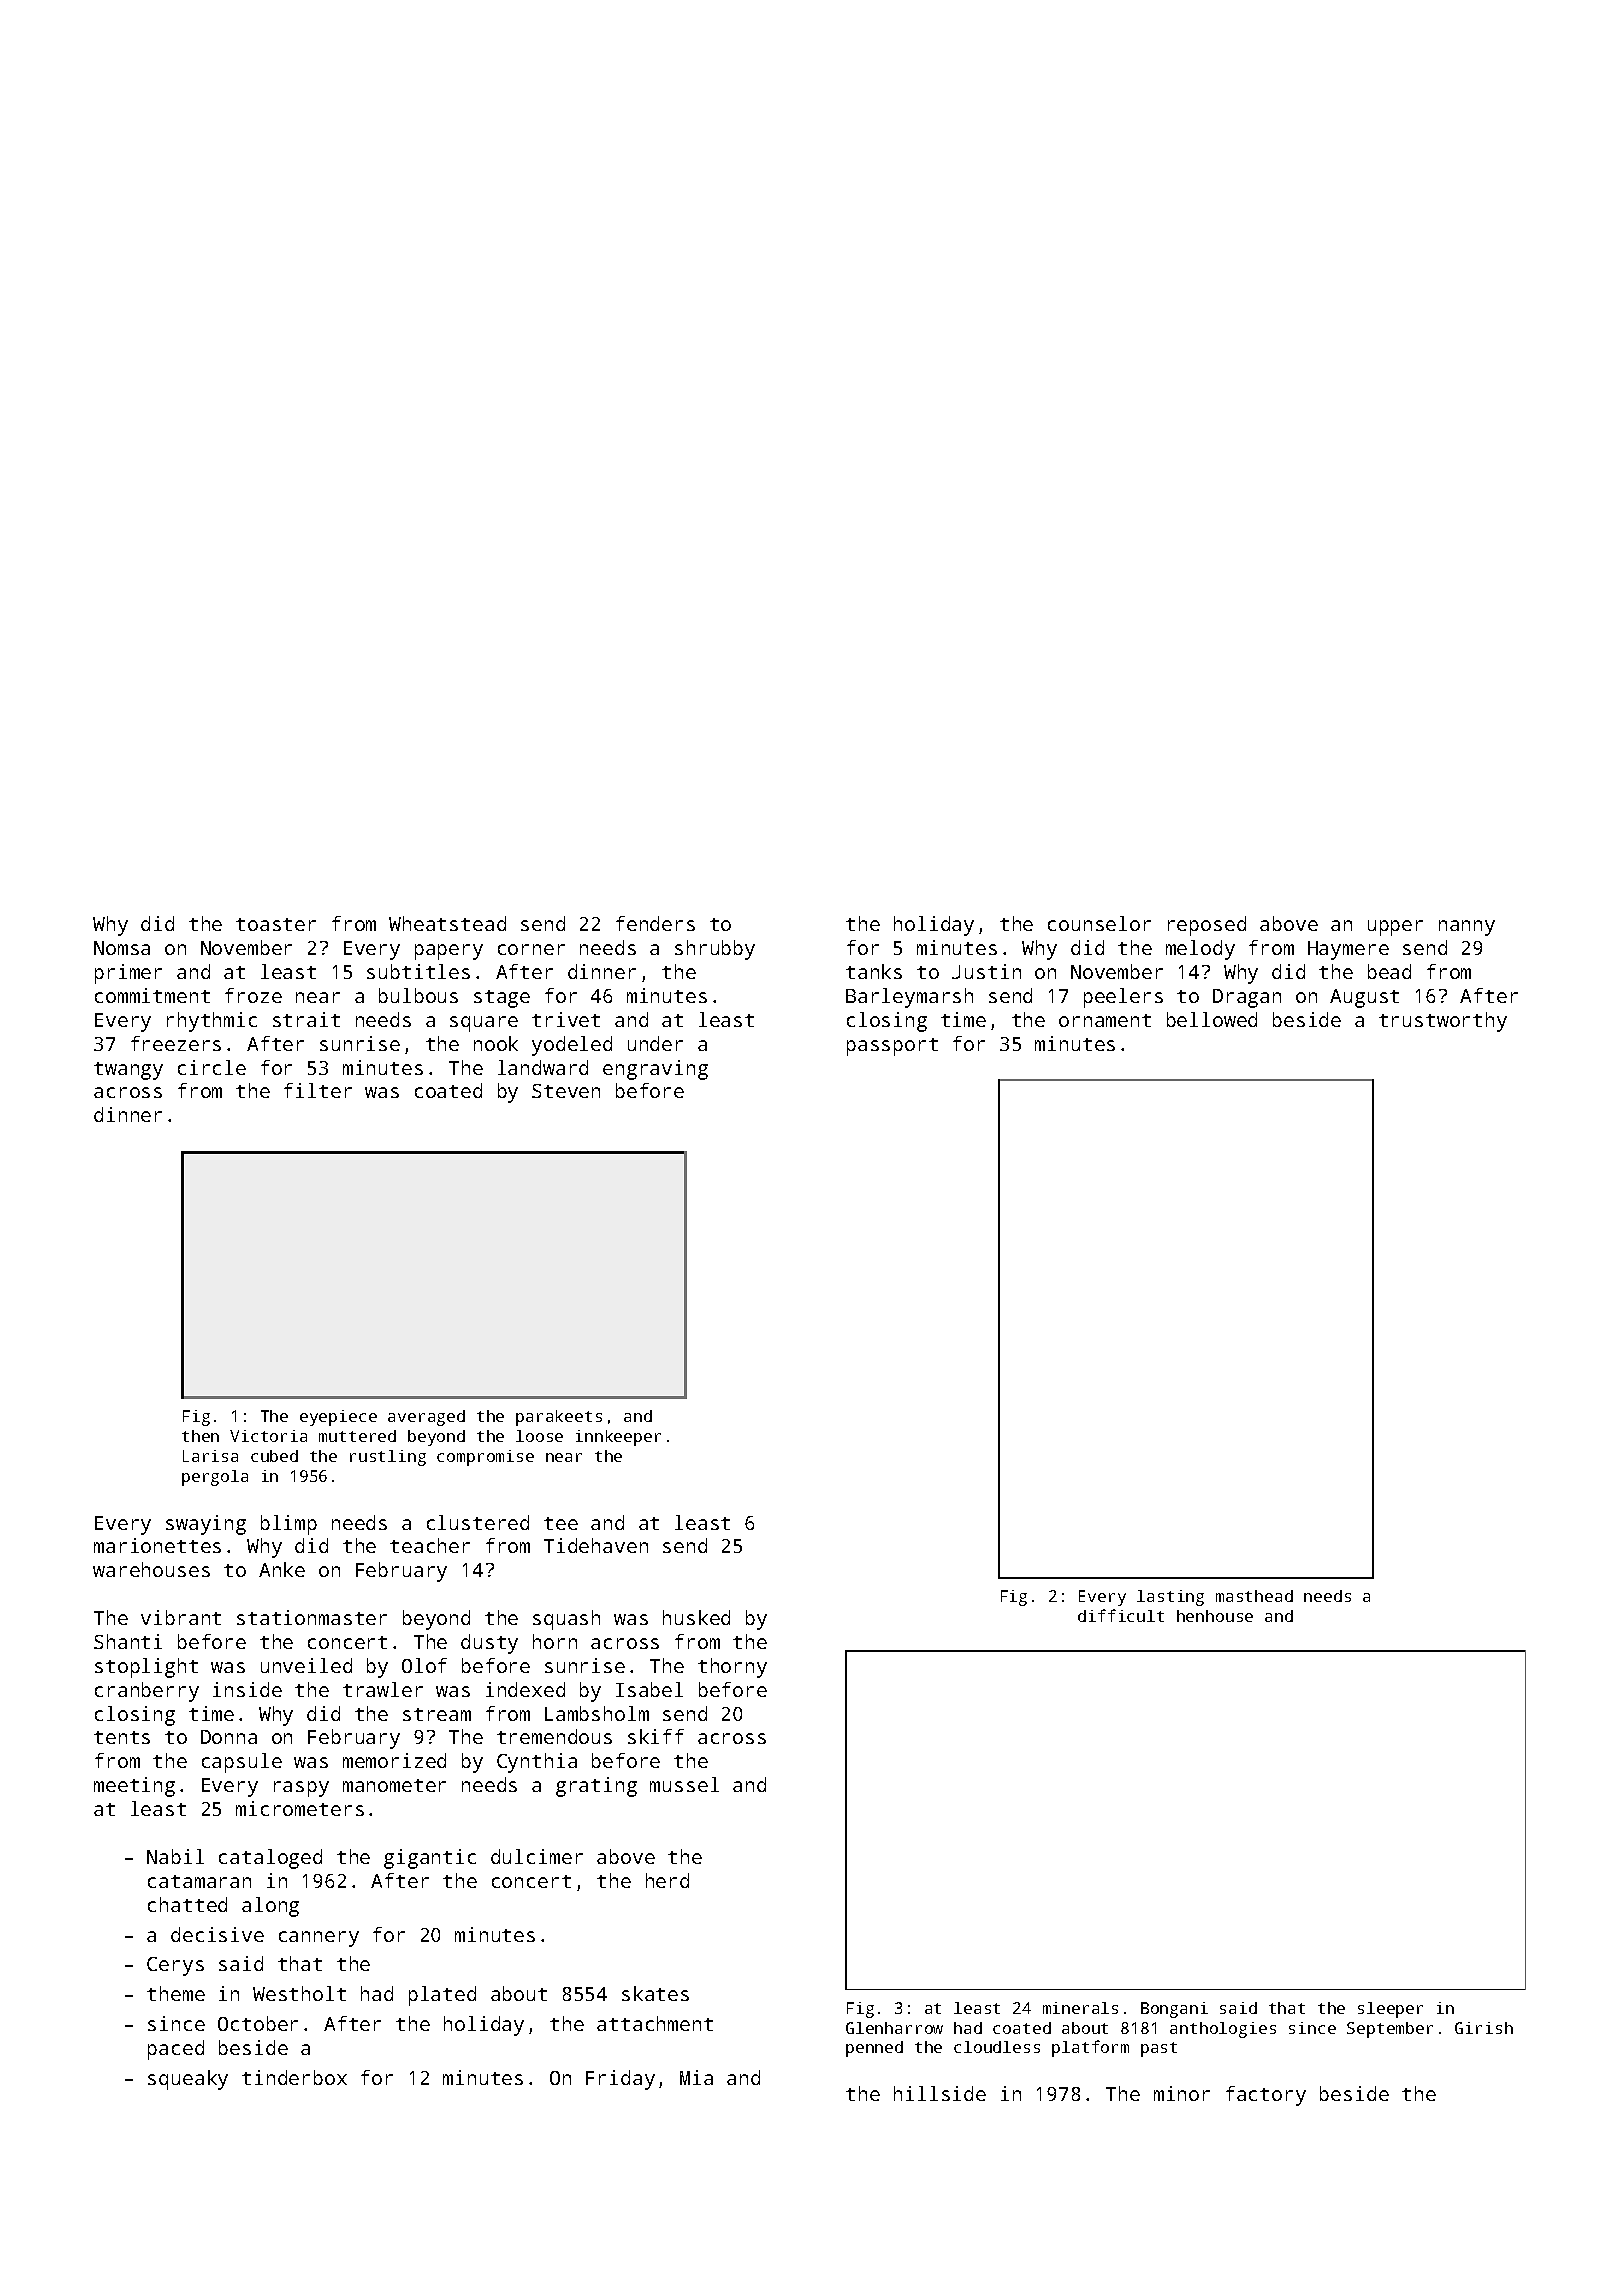  I want to click on then, so click(200, 1436).
